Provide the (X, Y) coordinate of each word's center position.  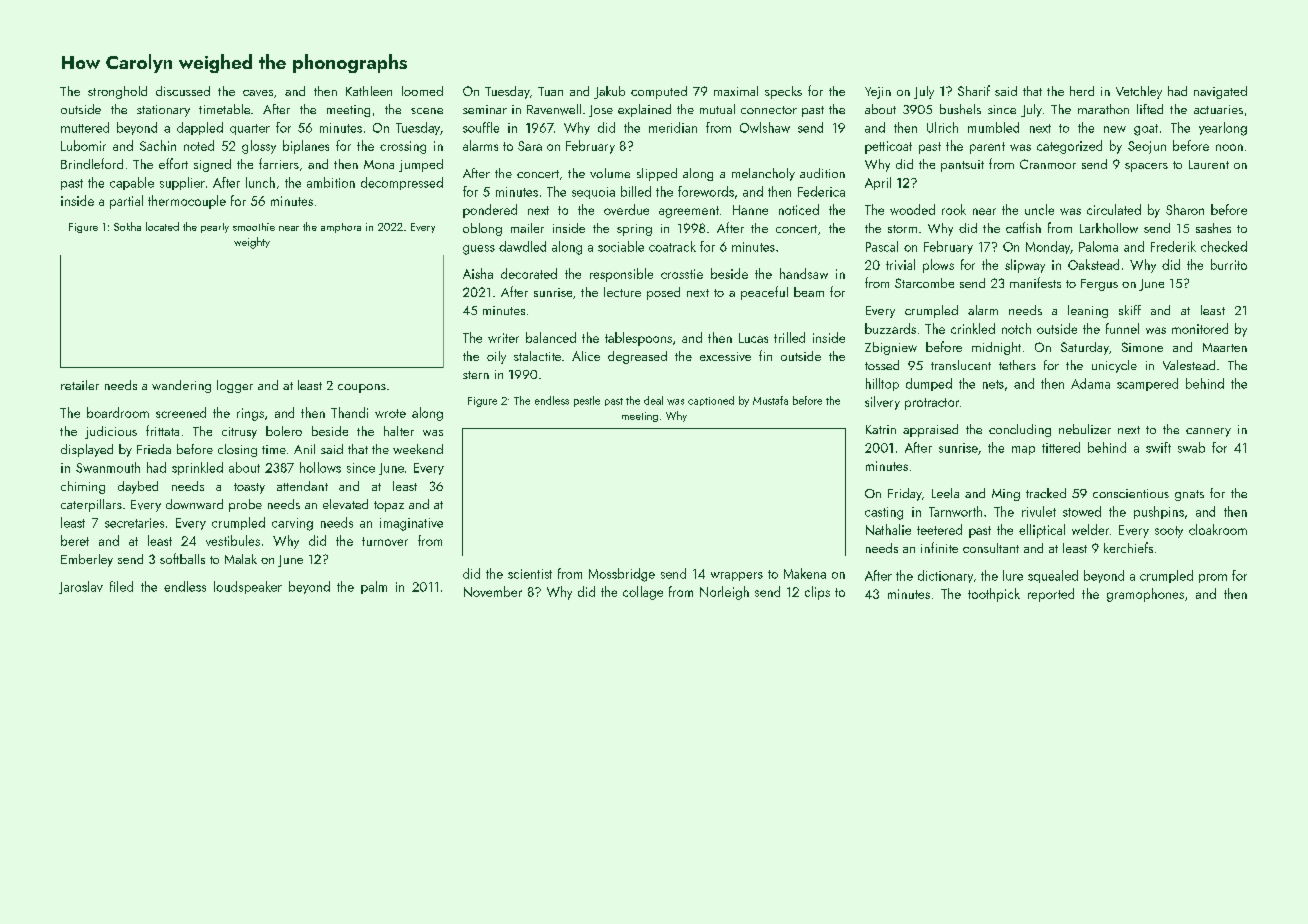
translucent (961, 365)
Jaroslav (81, 587)
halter (399, 431)
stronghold (117, 92)
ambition (331, 182)
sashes (1213, 228)
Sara (530, 146)
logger (235, 386)
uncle (1039, 209)
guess (479, 250)
